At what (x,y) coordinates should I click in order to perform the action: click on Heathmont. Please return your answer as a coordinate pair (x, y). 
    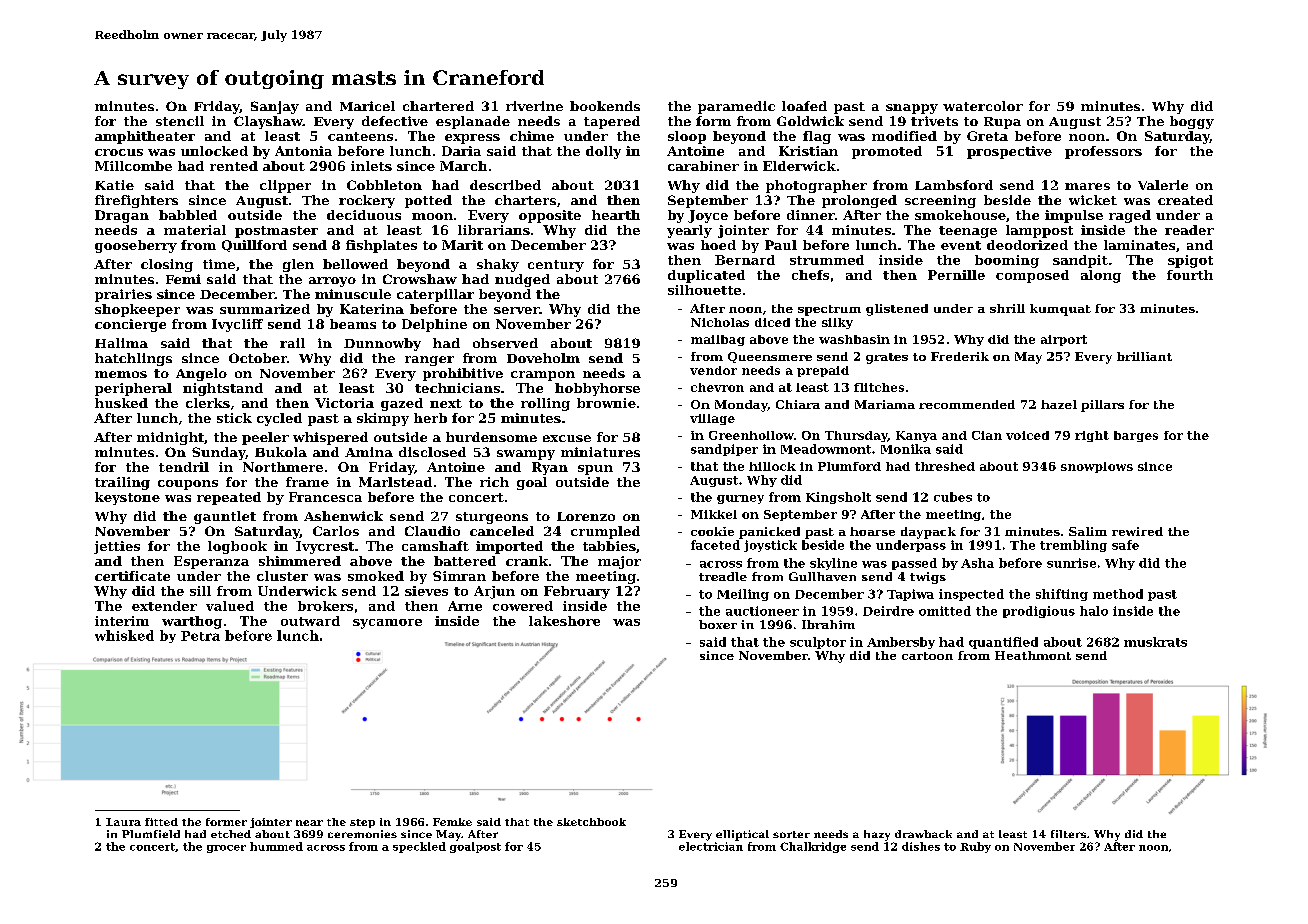
    Looking at the image, I should click on (1033, 655).
